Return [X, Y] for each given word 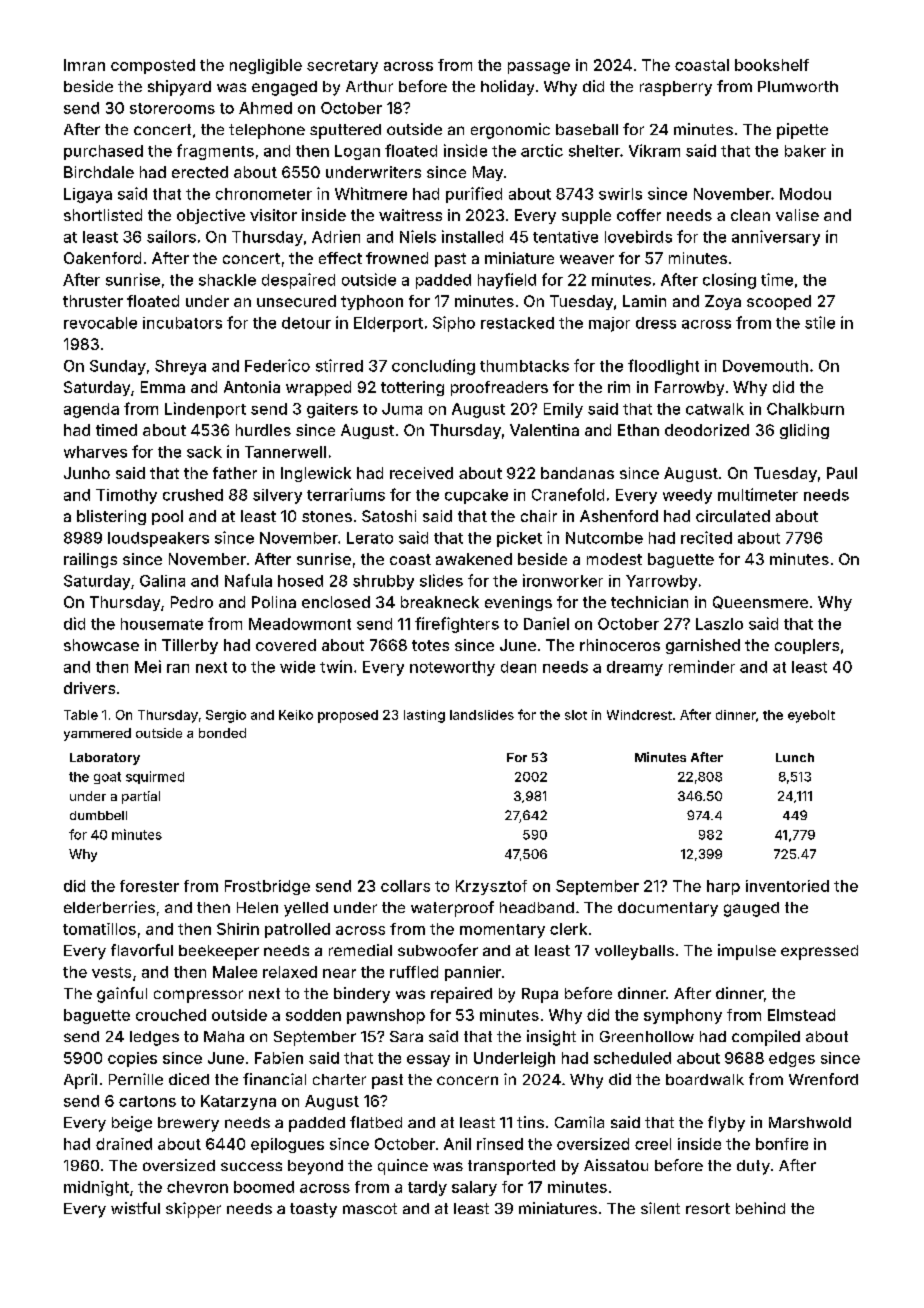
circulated [733, 516]
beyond [315, 1167]
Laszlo [719, 624]
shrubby [383, 582]
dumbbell [98, 815]
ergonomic [510, 131]
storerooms [172, 108]
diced [189, 1079]
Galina [162, 581]
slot [576, 715]
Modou [805, 194]
